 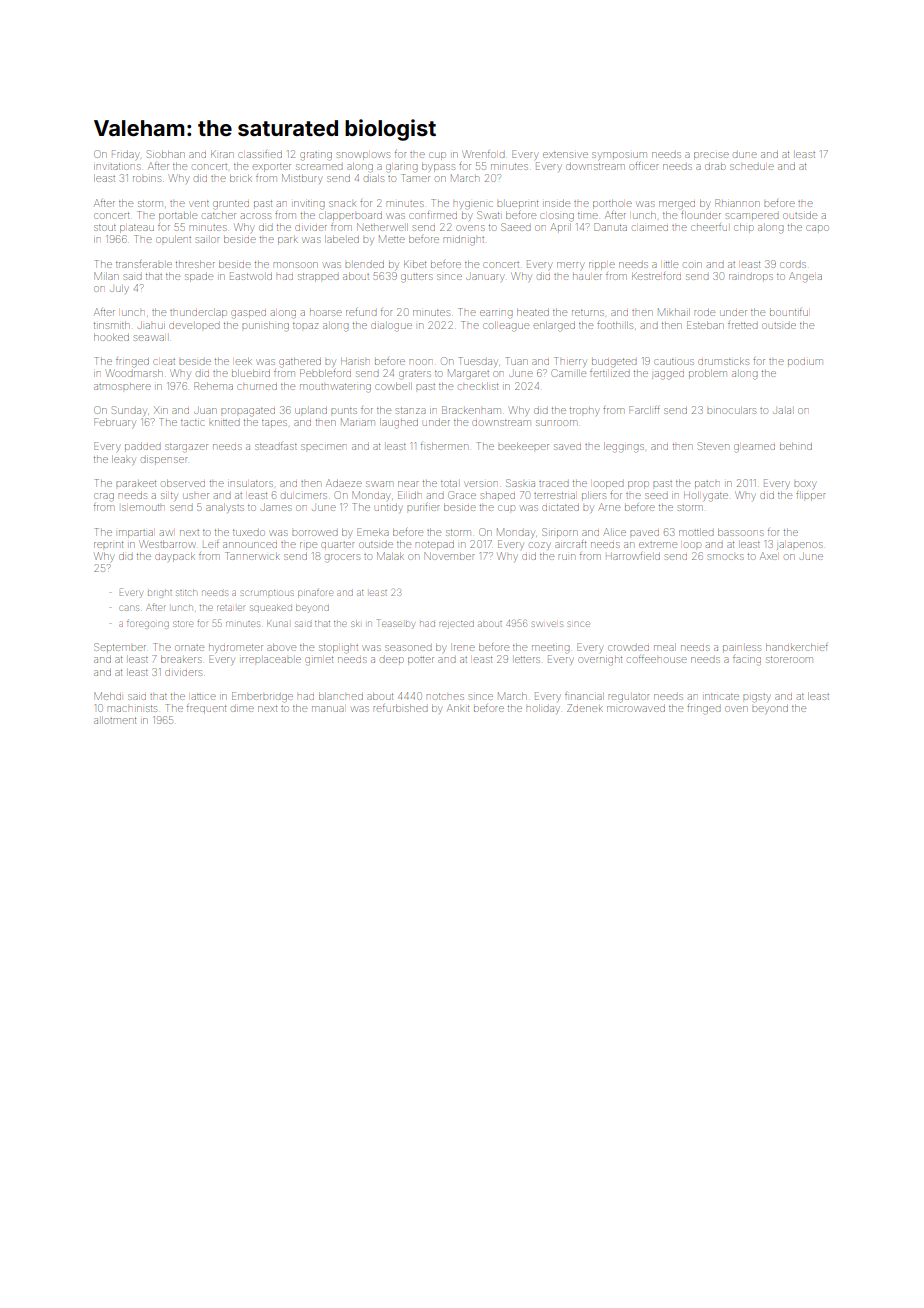 What do you see at coordinates (711, 156) in the screenshot?
I see `precise` at bounding box center [711, 156].
